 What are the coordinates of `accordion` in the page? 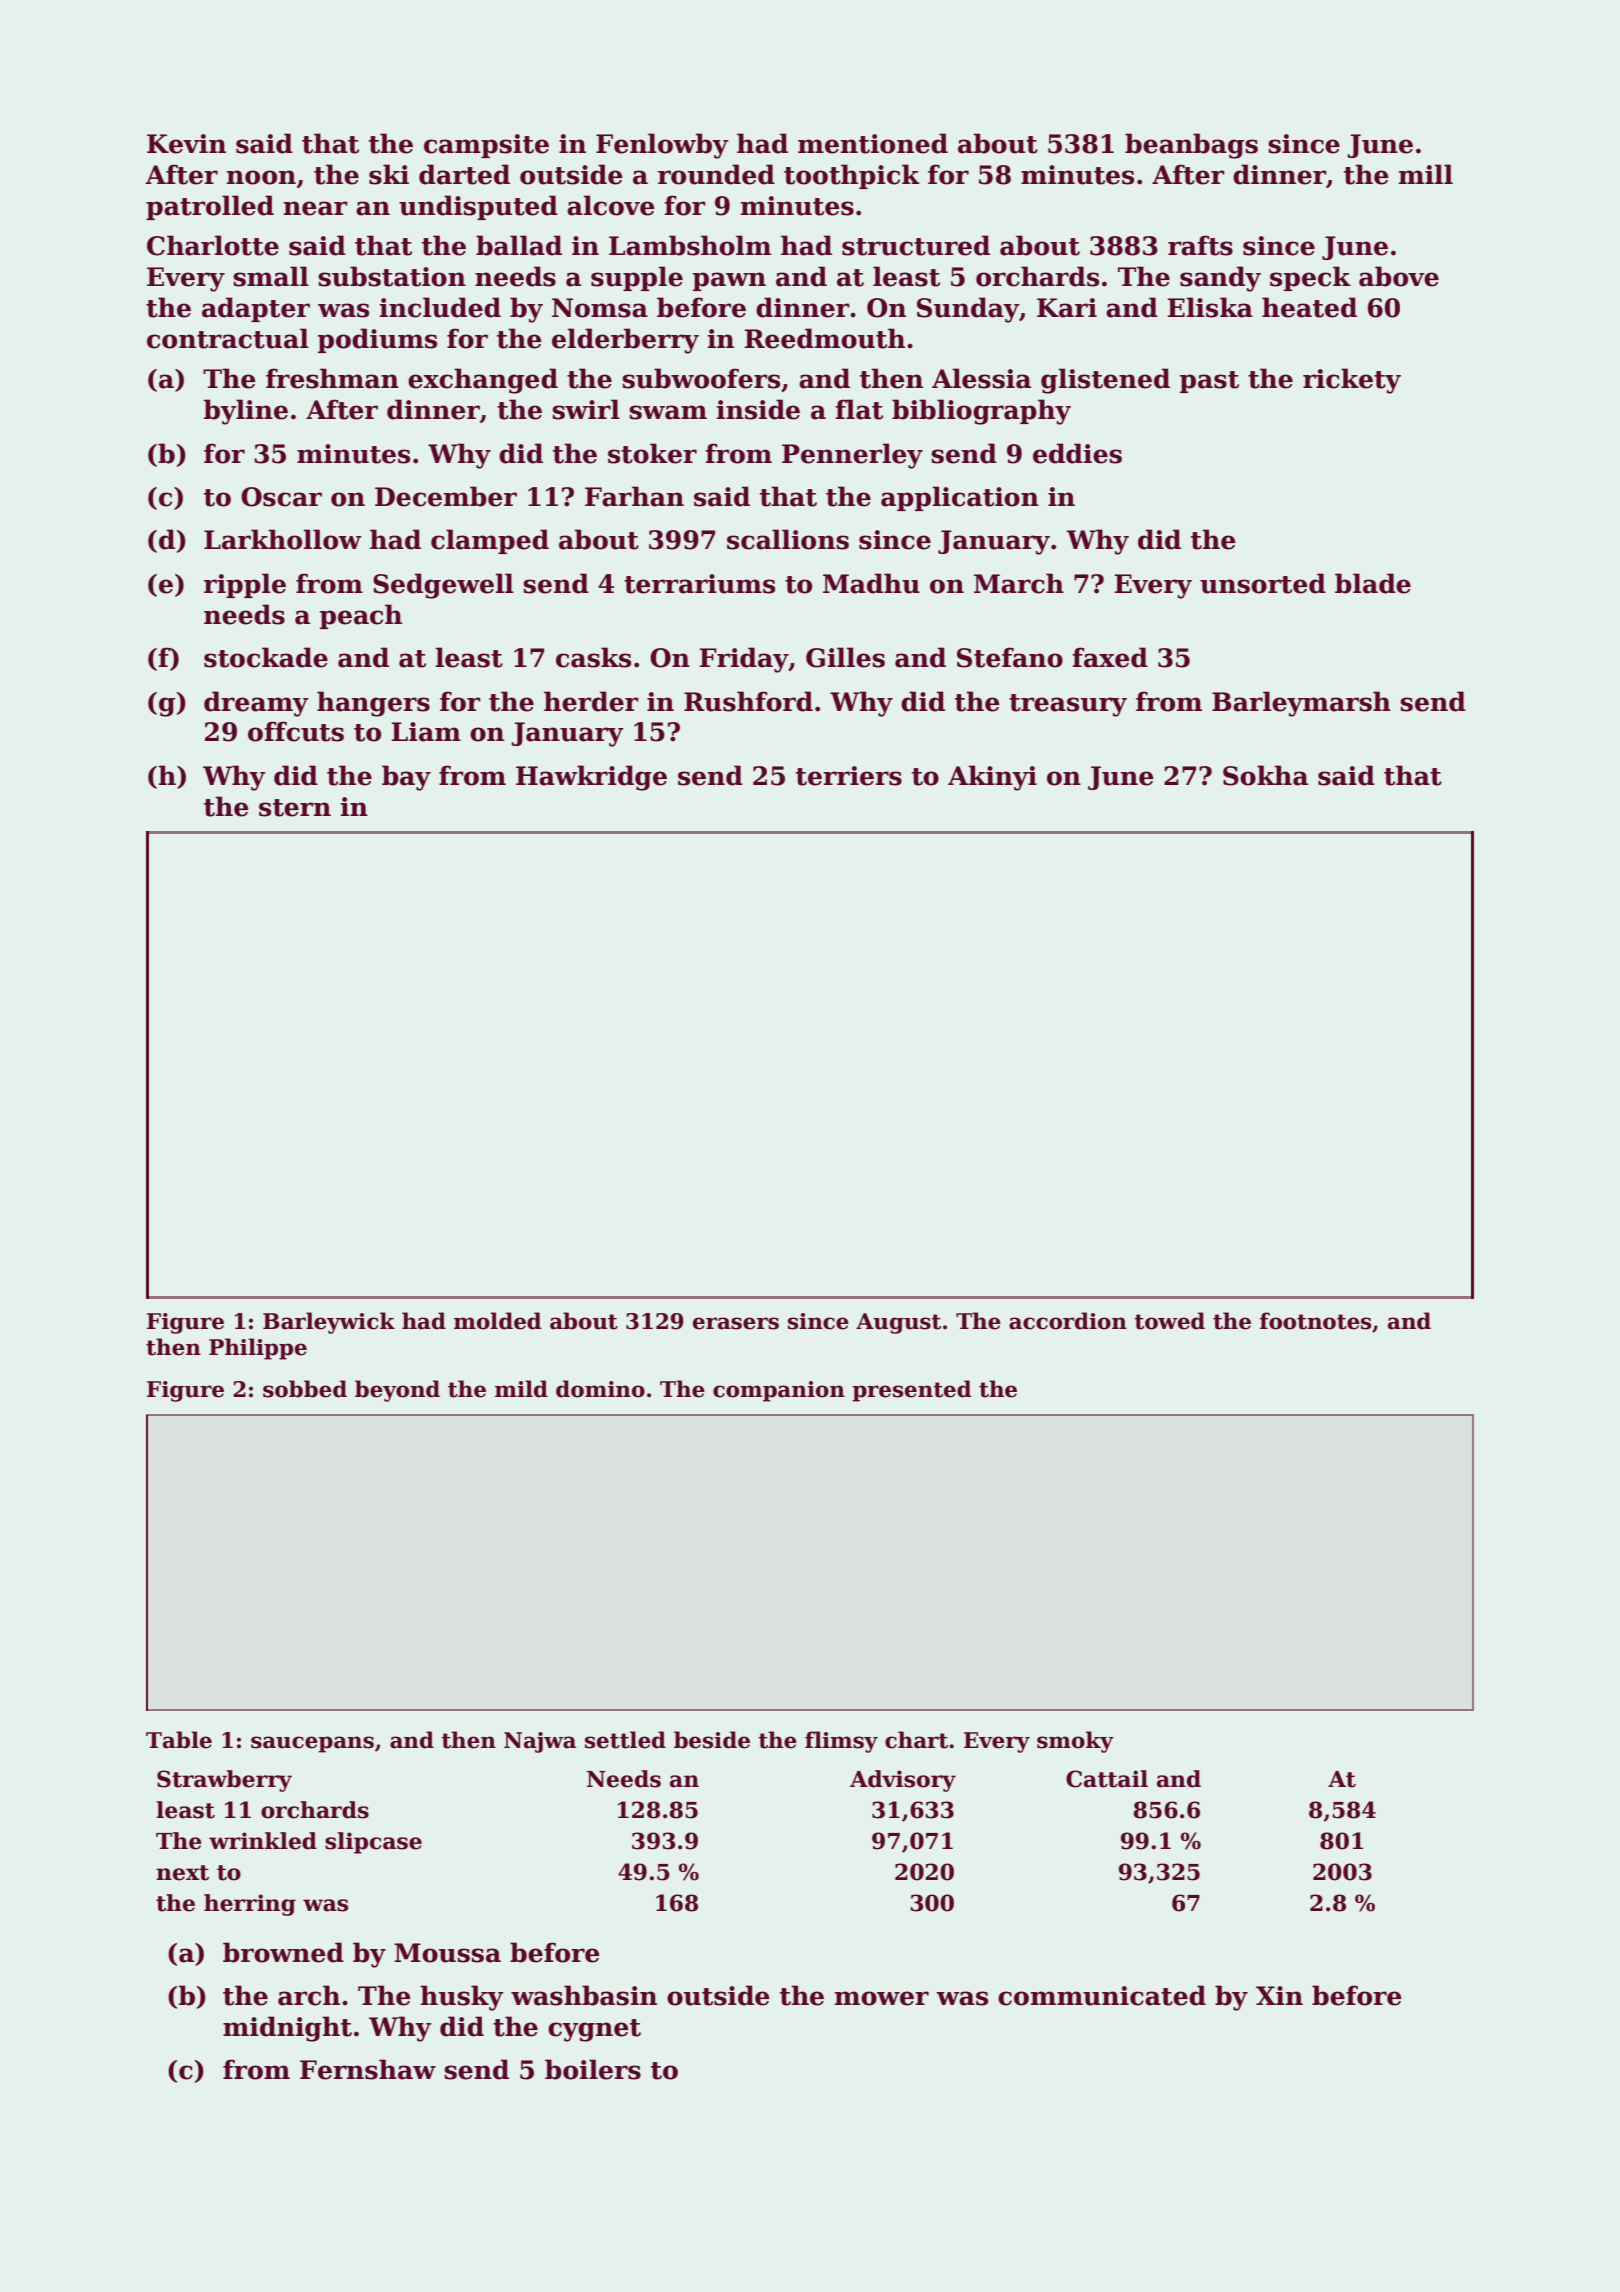 It's located at (1068, 1321).
